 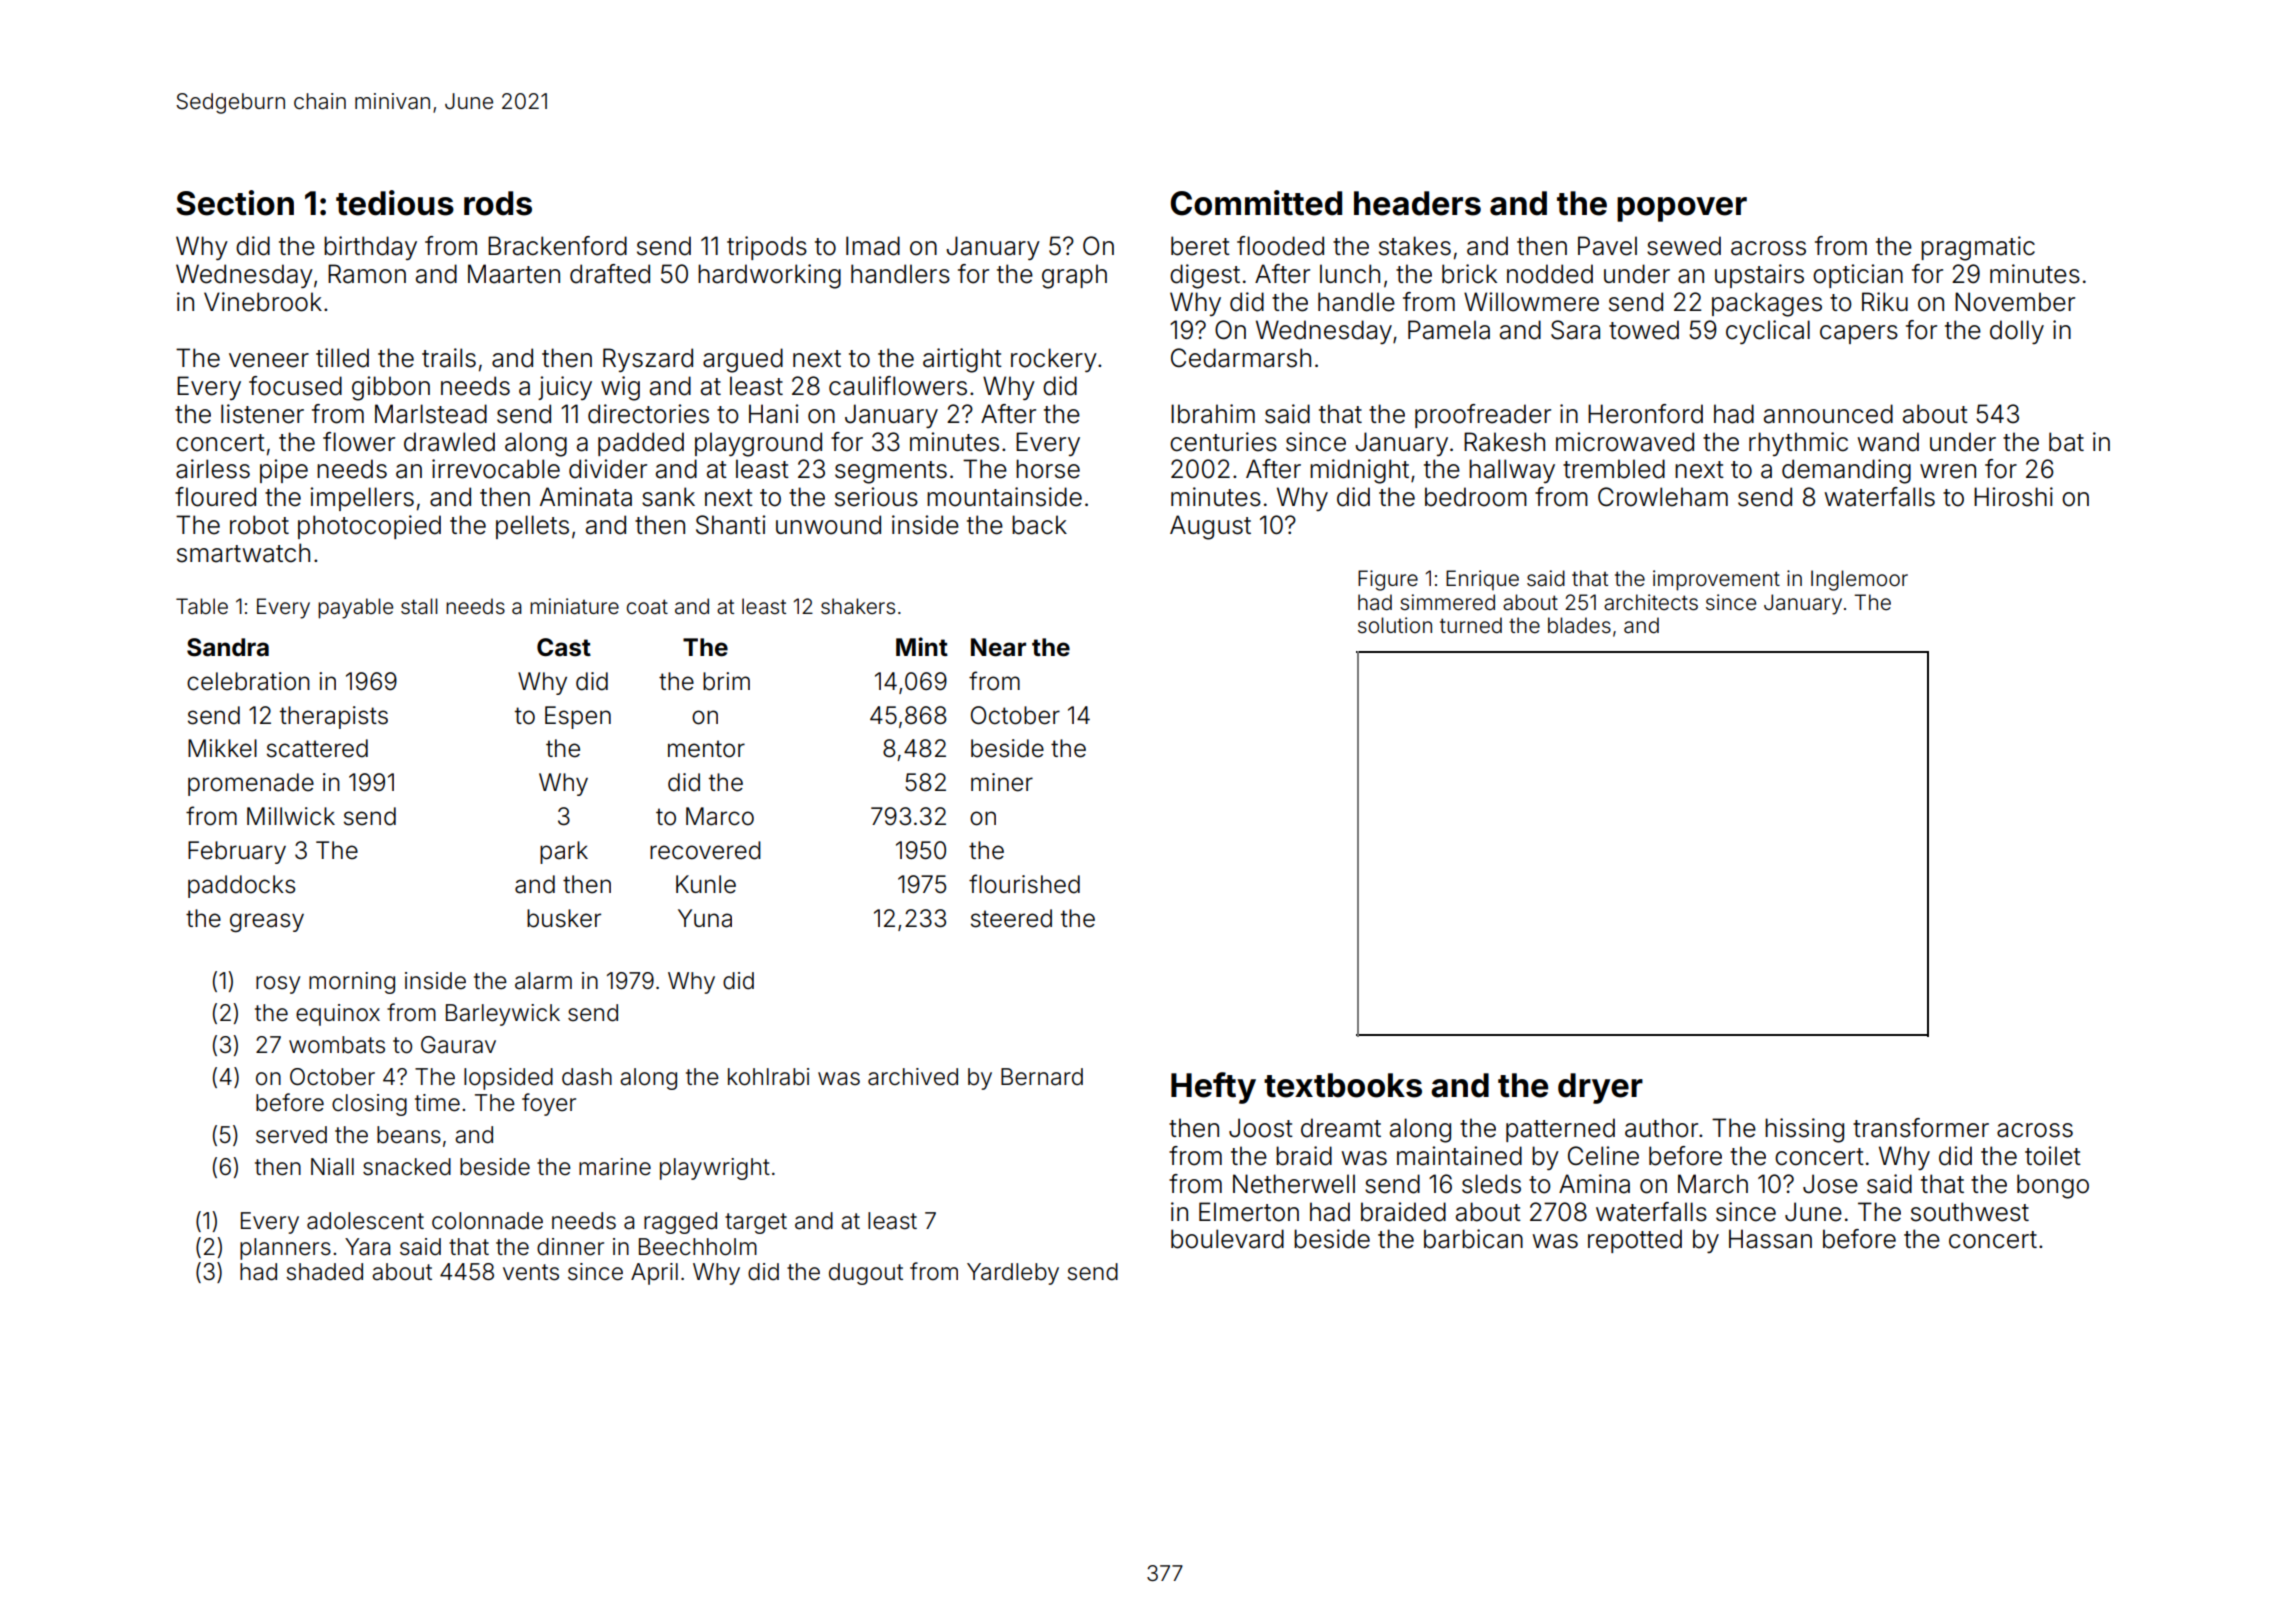 What do you see at coordinates (1859, 580) in the screenshot?
I see `Inglemoor` at bounding box center [1859, 580].
